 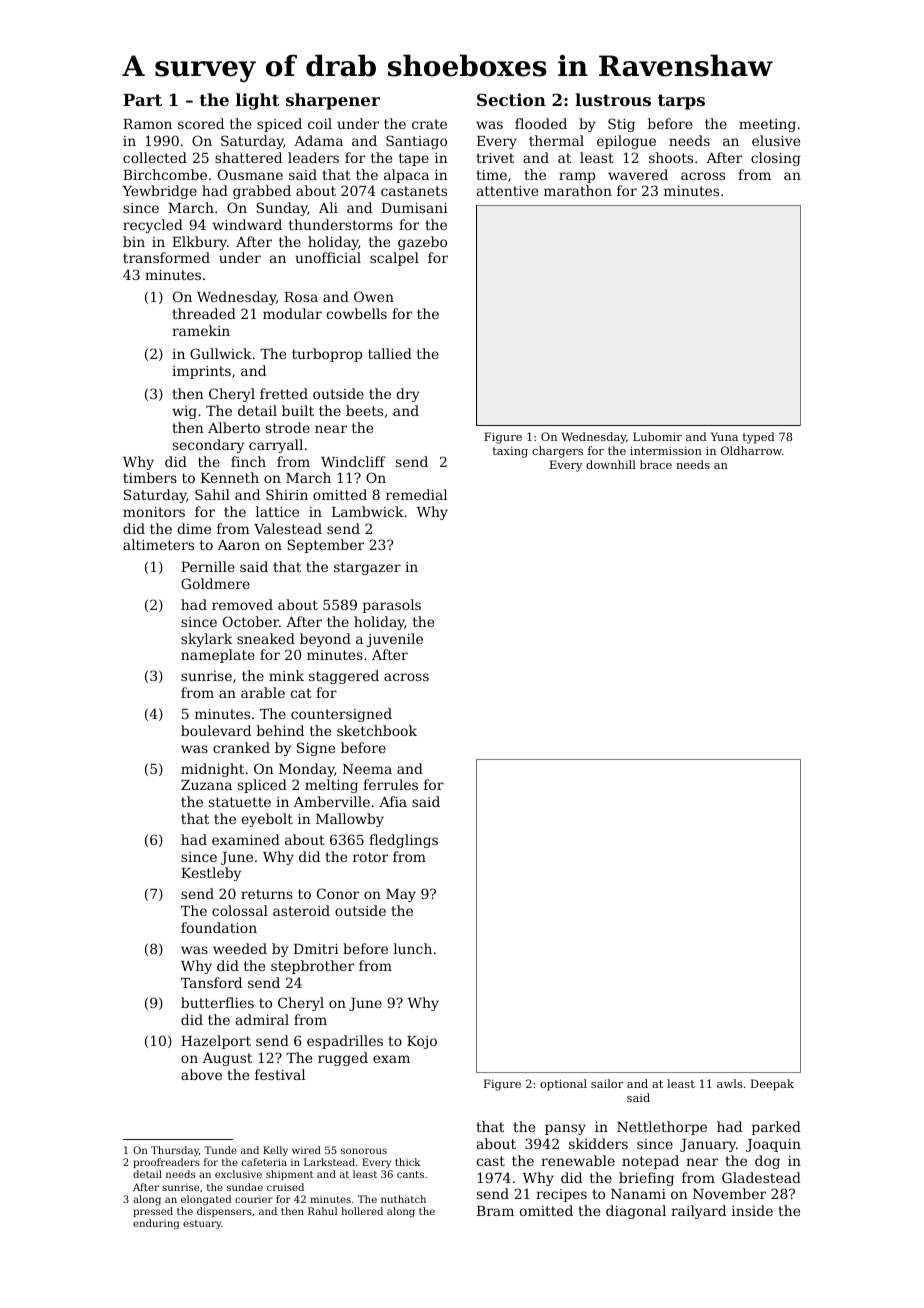 What do you see at coordinates (759, 438) in the screenshot?
I see `typed` at bounding box center [759, 438].
